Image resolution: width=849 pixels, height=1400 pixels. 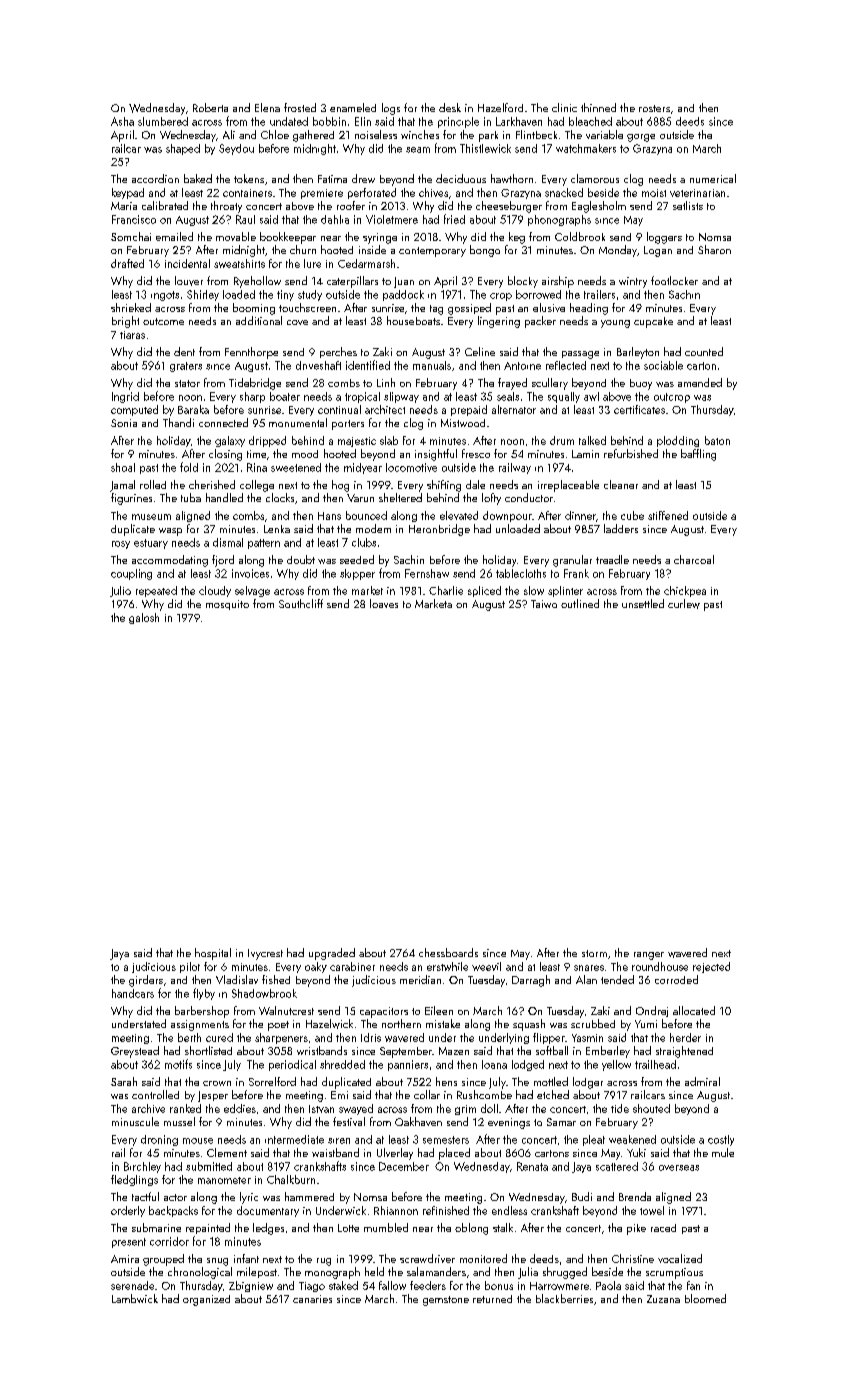 I want to click on gemstone, so click(x=446, y=1301).
